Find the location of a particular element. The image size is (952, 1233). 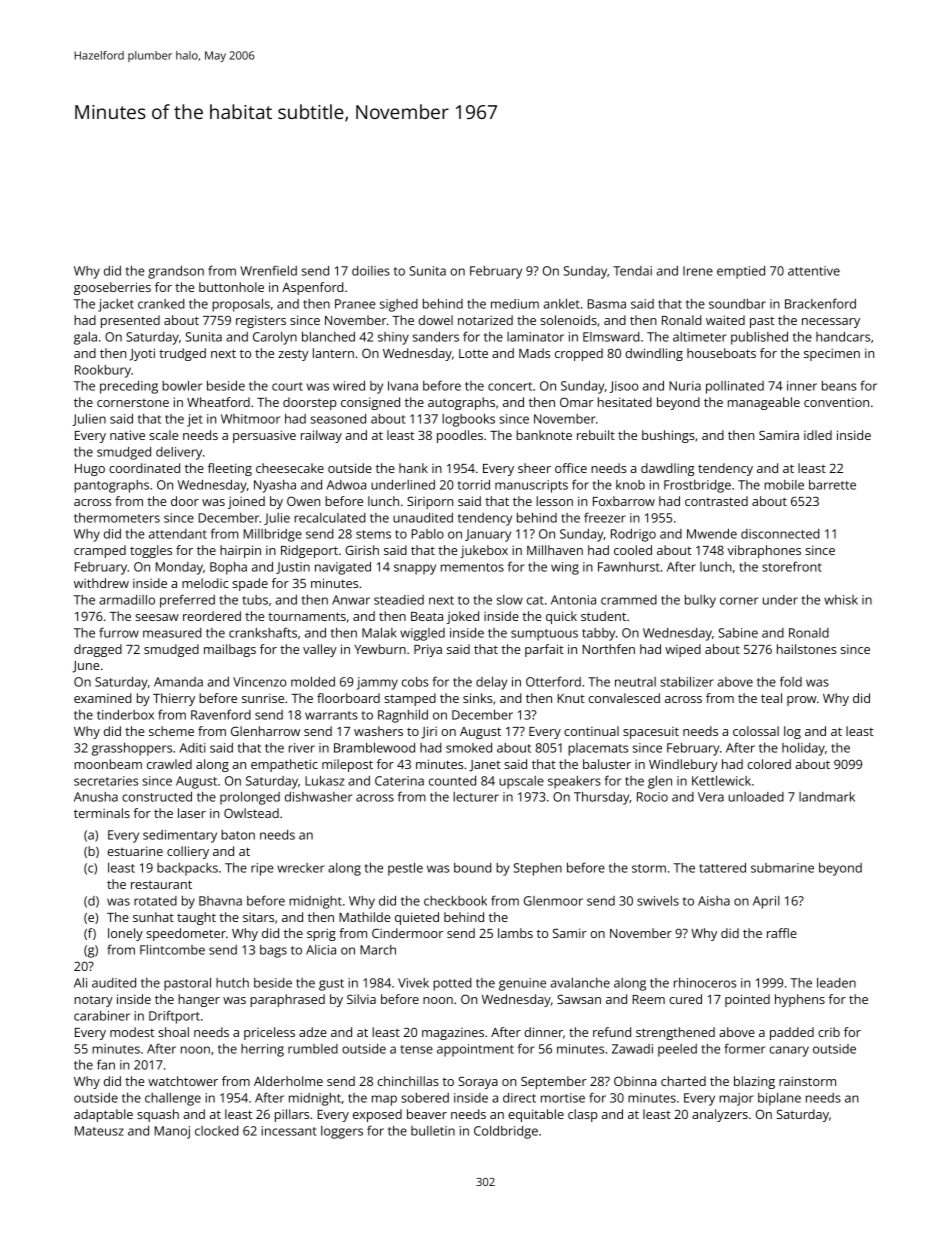

doilies is located at coordinates (371, 271).
